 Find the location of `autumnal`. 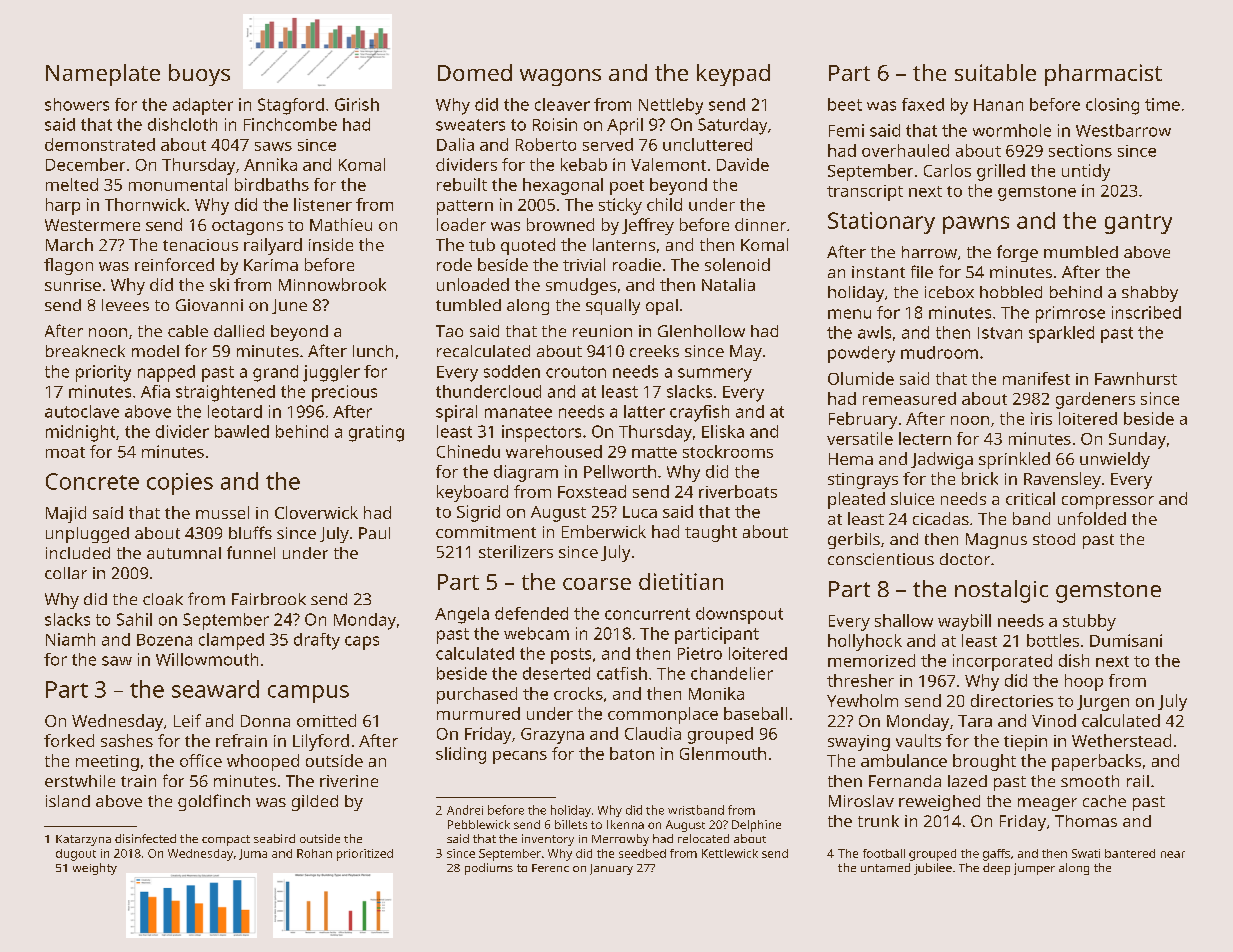

autumnal is located at coordinates (184, 553).
